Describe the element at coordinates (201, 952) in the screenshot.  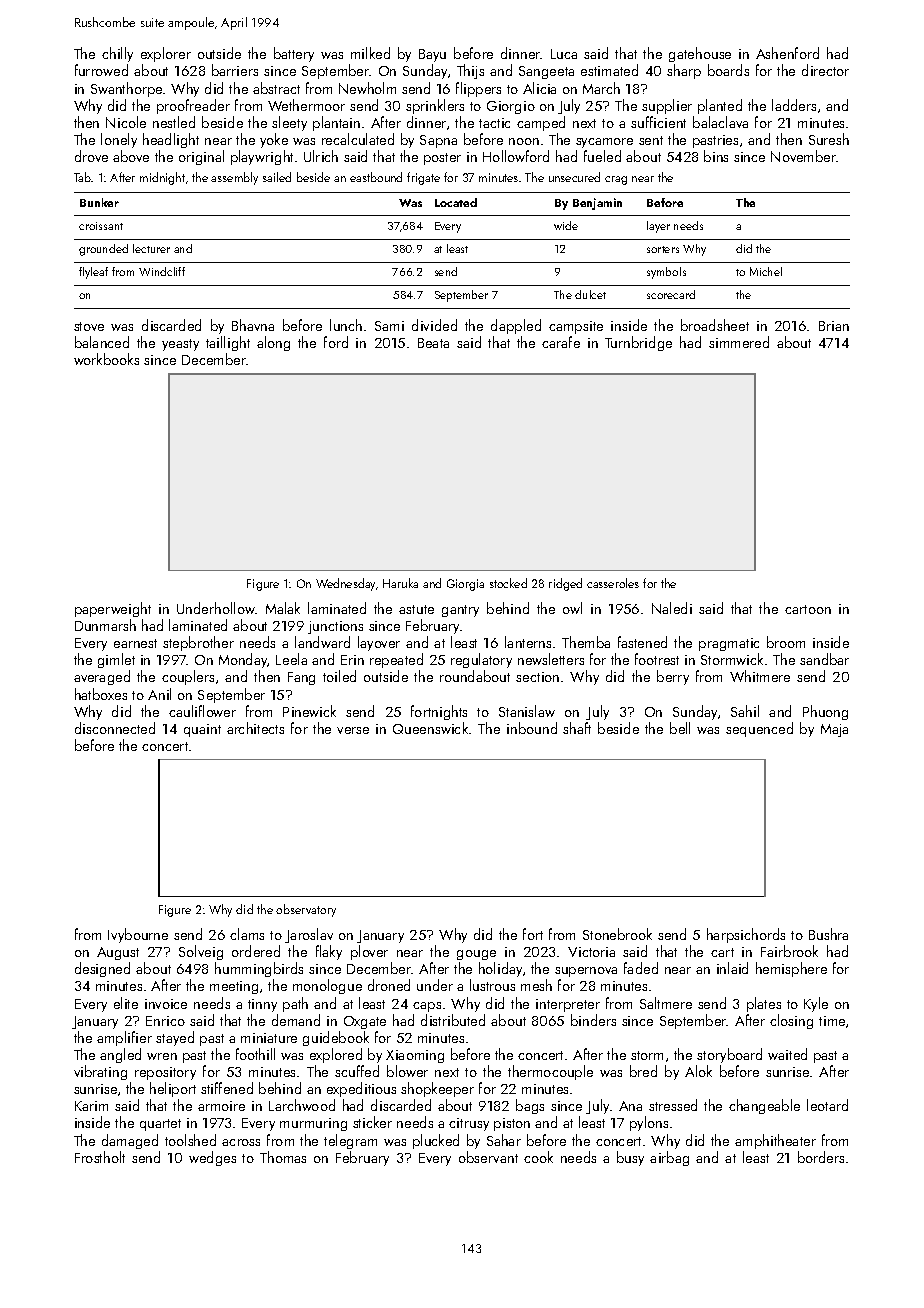
I see `Solveig` at that location.
